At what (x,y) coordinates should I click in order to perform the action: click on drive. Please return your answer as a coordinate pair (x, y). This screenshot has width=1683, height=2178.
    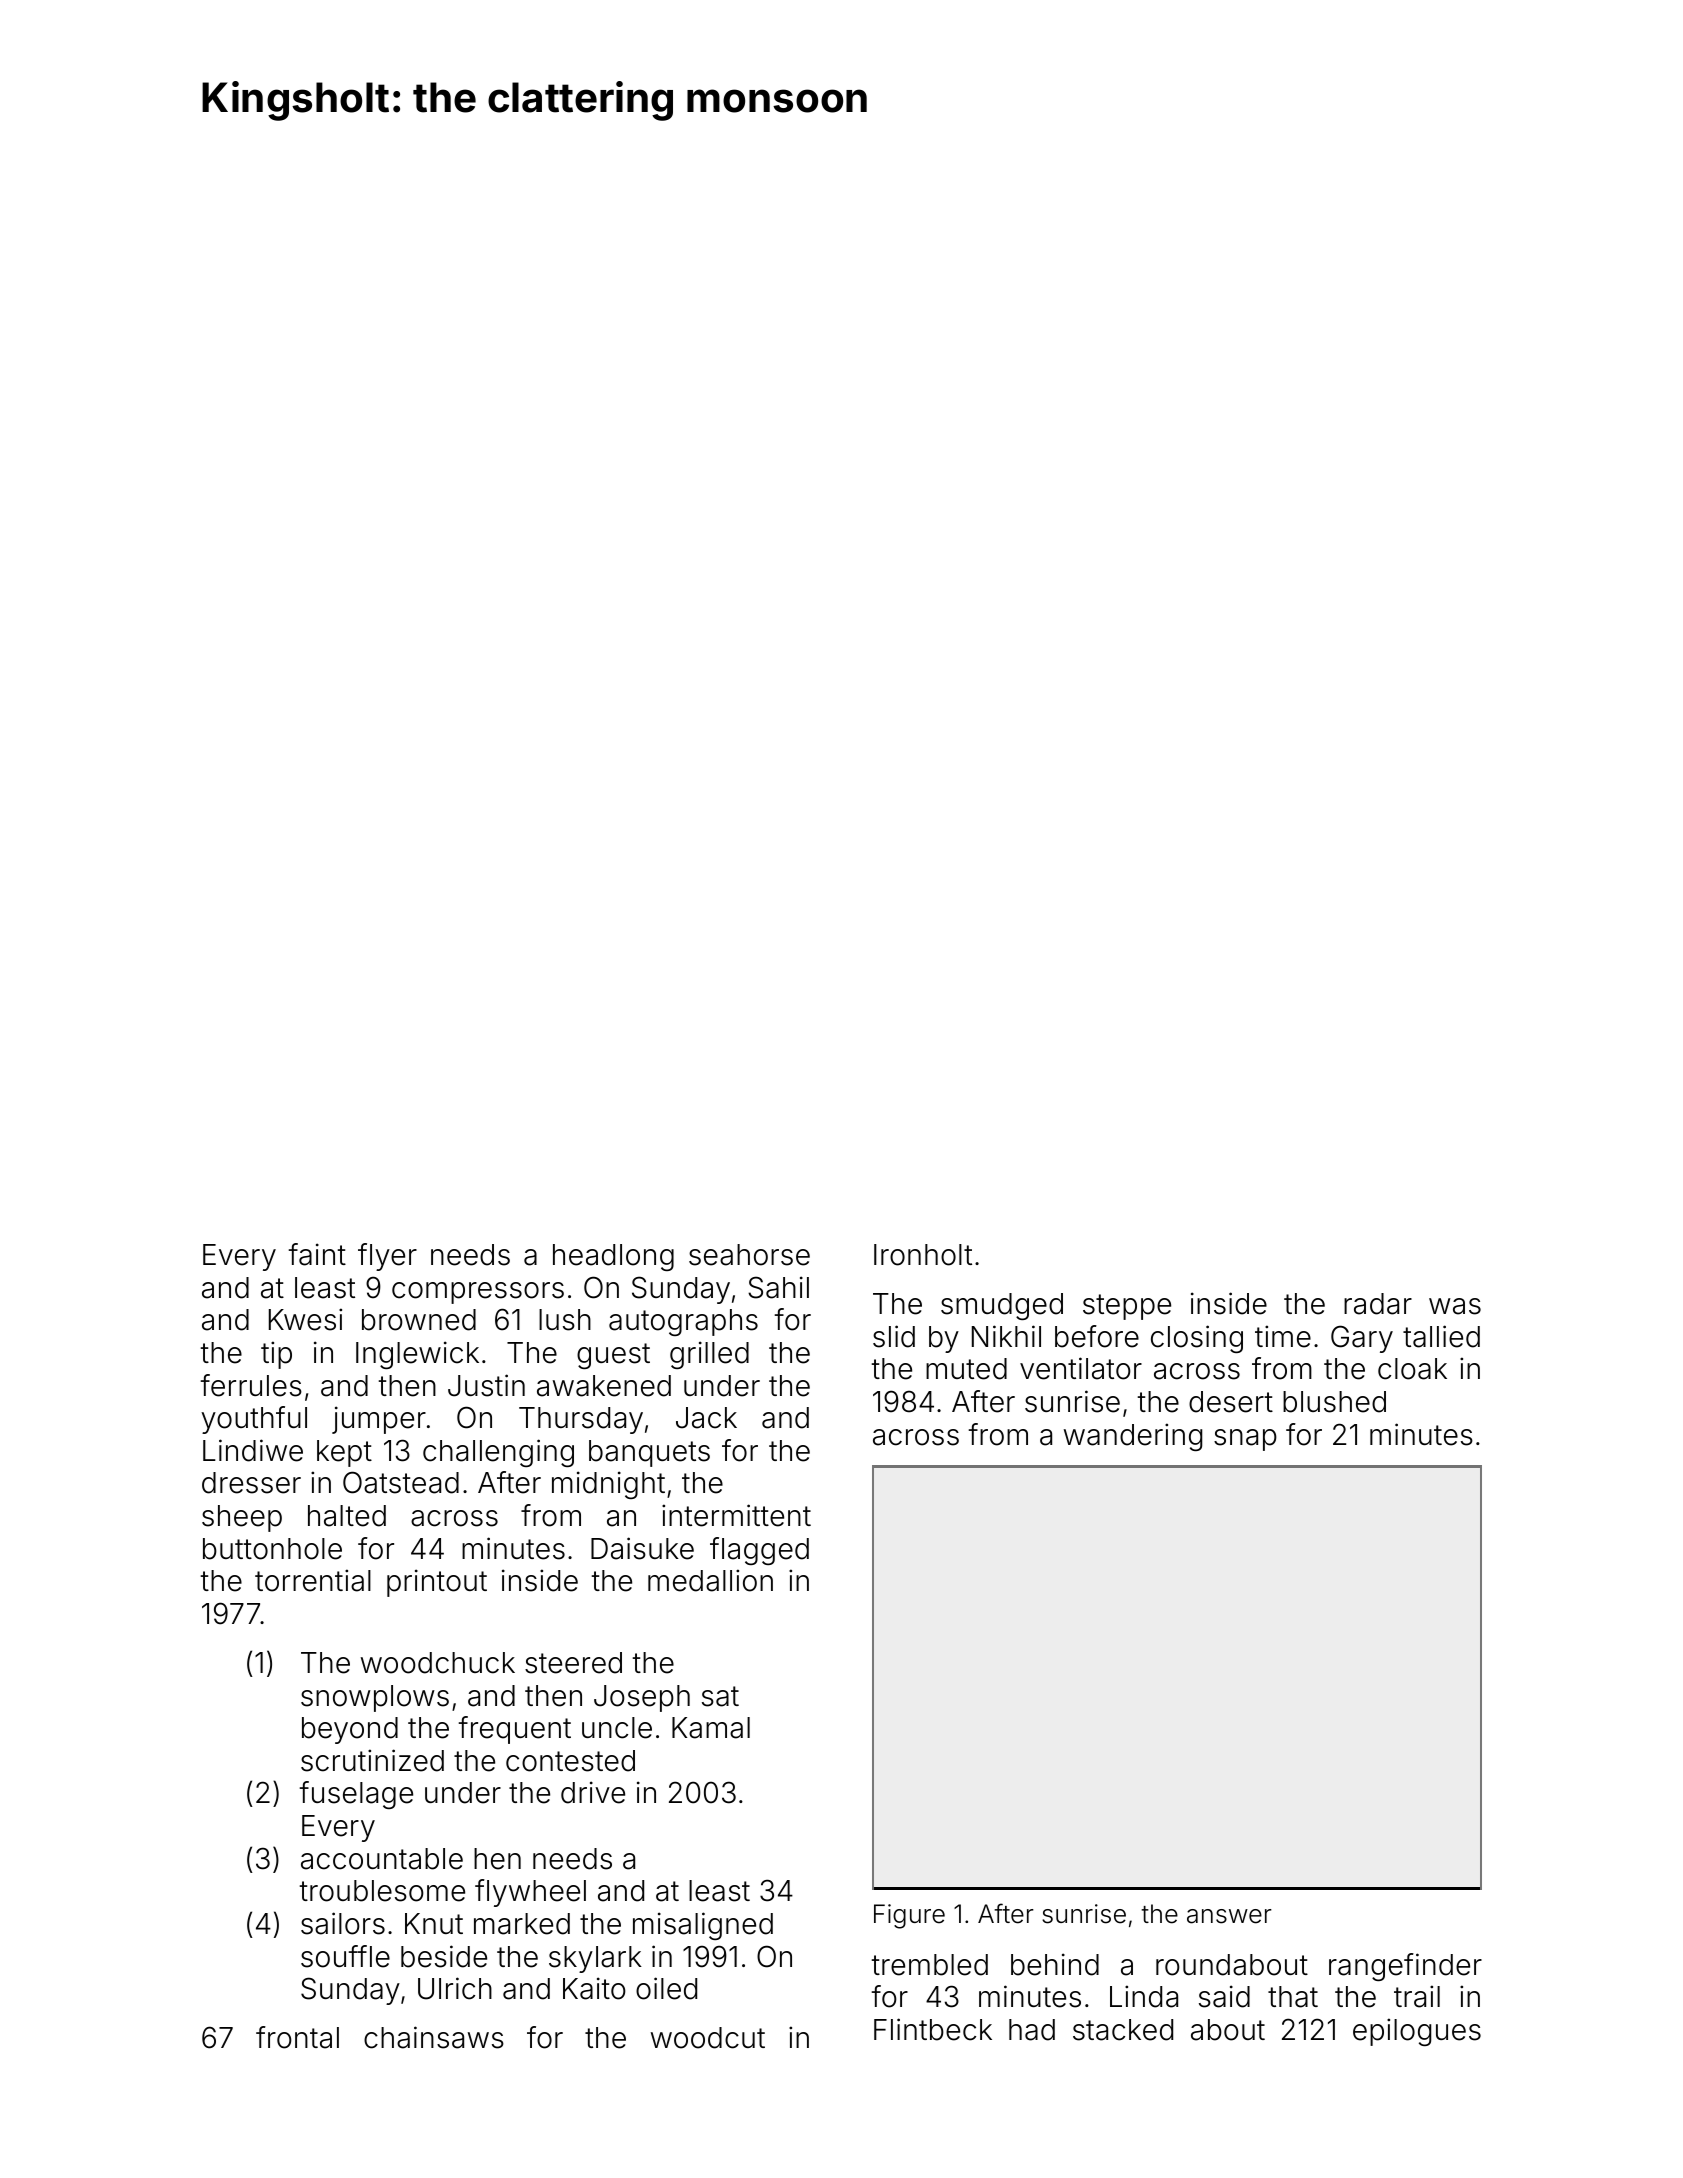
    Looking at the image, I should click on (593, 1792).
